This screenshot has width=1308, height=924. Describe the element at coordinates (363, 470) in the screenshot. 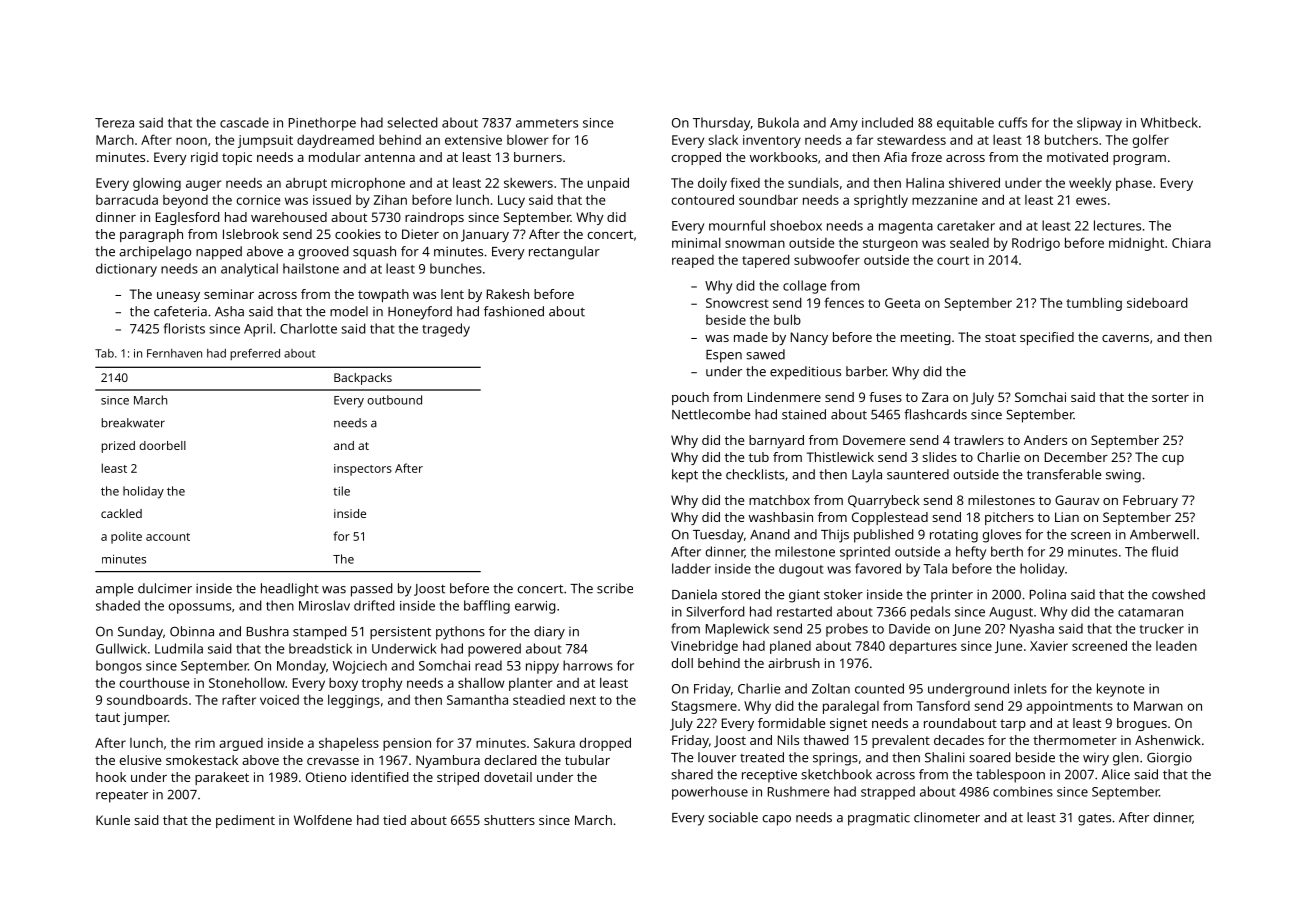

I see `inspectors` at that location.
